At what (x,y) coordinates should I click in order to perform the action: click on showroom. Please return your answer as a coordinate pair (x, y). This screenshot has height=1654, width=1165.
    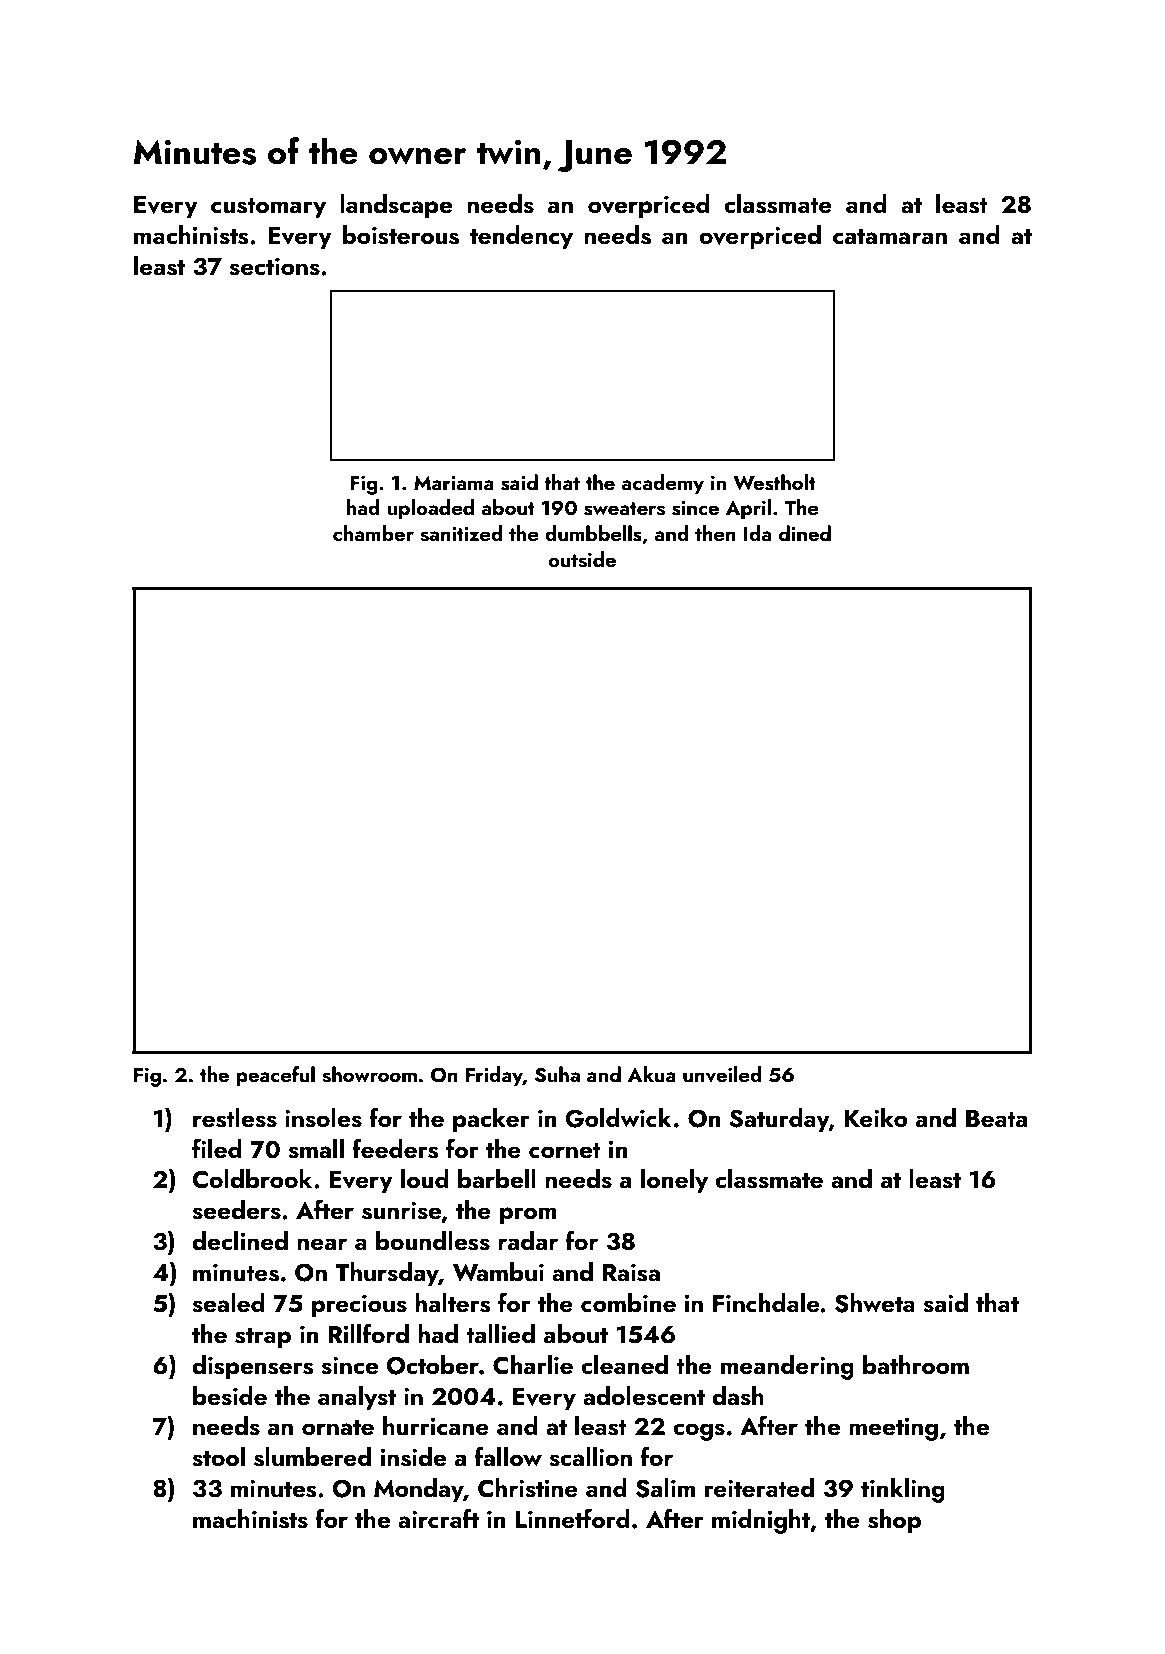
    Looking at the image, I should click on (369, 1074).
